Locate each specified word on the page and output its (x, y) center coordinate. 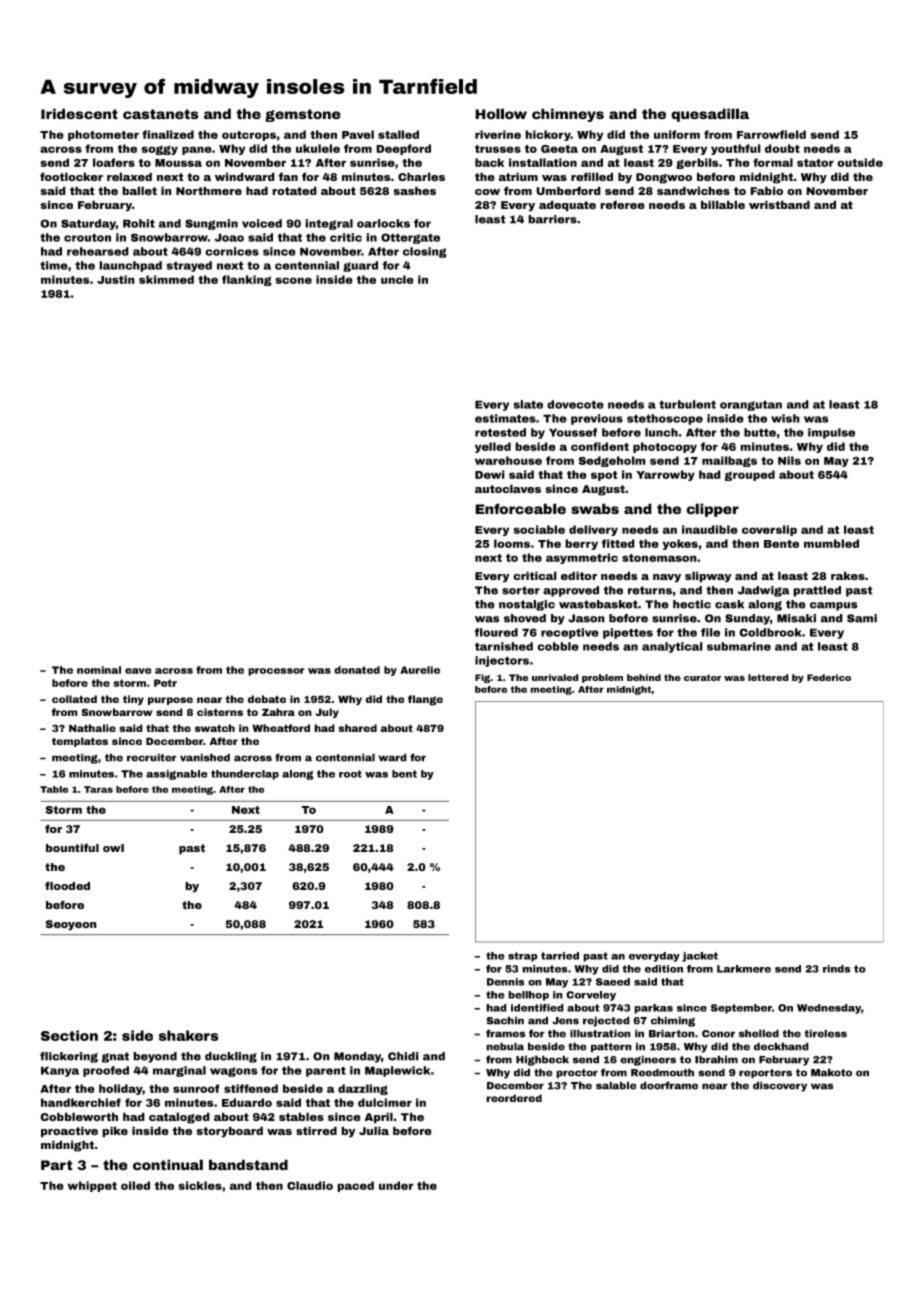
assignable (177, 775)
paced (355, 1186)
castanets (161, 114)
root (350, 774)
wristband (779, 204)
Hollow (501, 114)
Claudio (310, 1185)
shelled (759, 1033)
